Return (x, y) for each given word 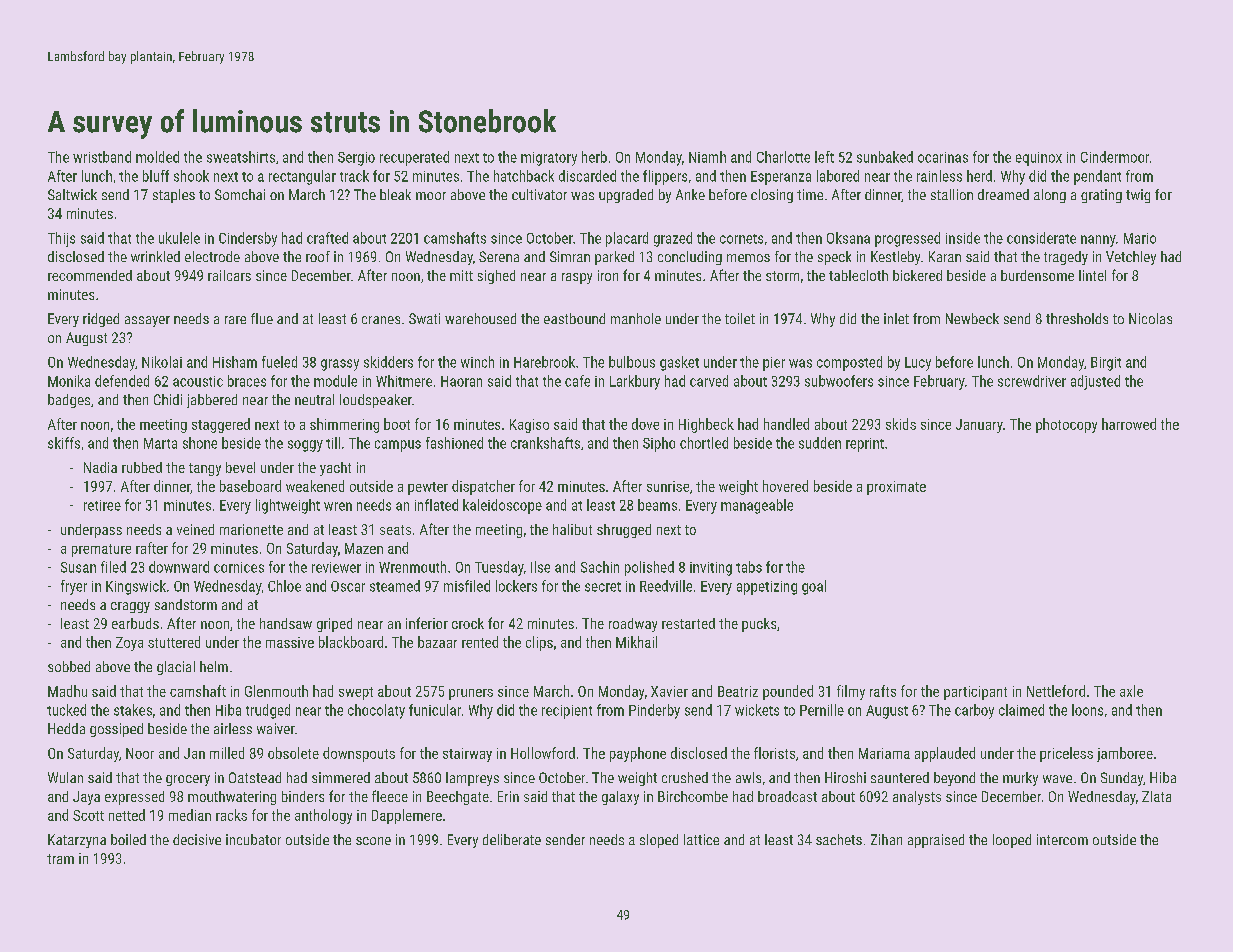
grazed (673, 239)
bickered (917, 275)
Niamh (707, 157)
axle (1131, 691)
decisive (197, 839)
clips (539, 643)
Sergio (356, 159)
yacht (335, 469)
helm (214, 666)
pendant (1097, 177)
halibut (572, 529)
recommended (90, 275)
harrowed (1129, 424)
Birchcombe (693, 796)
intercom (1062, 839)
